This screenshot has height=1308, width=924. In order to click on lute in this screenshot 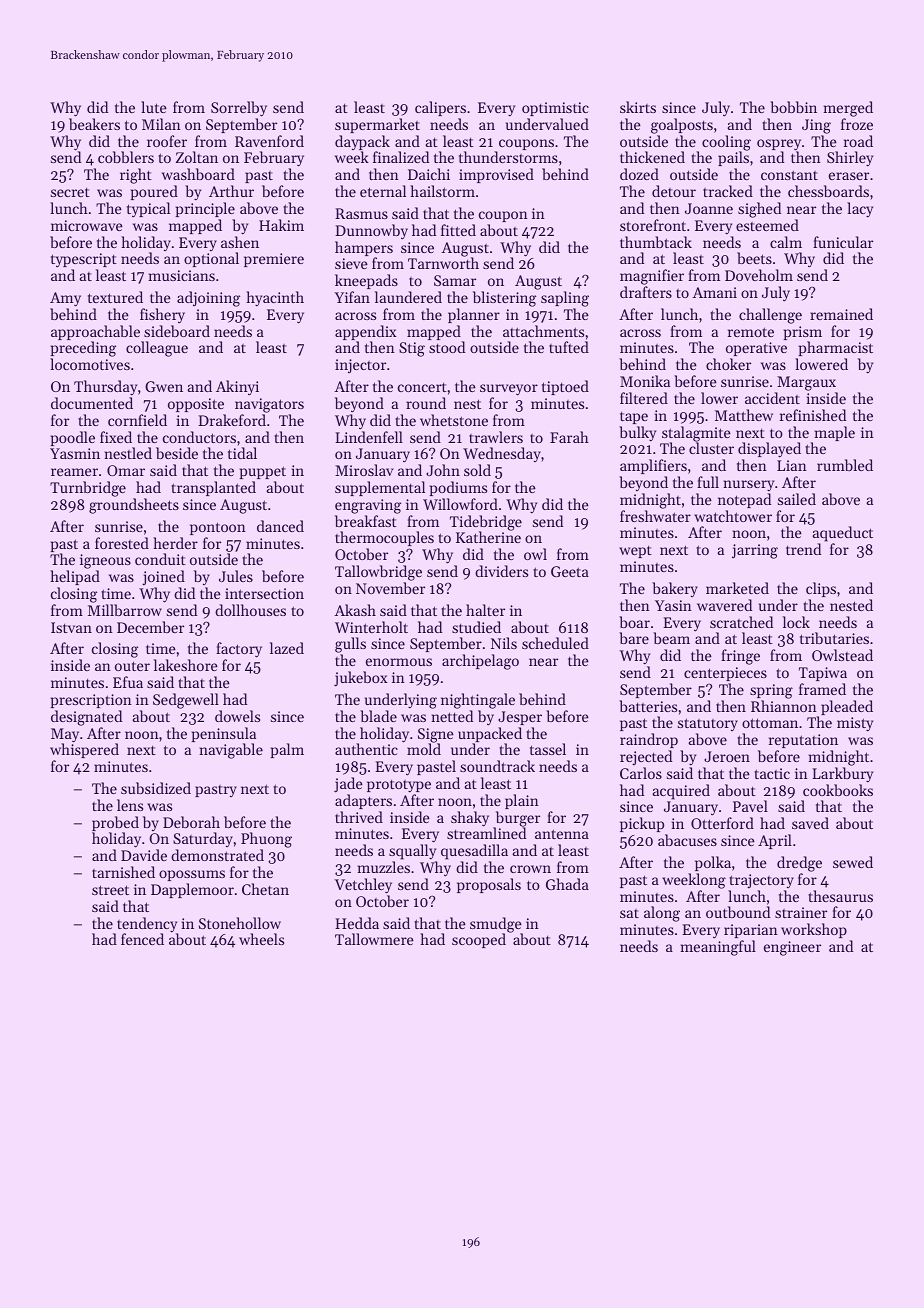, I will do `click(154, 107)`.
